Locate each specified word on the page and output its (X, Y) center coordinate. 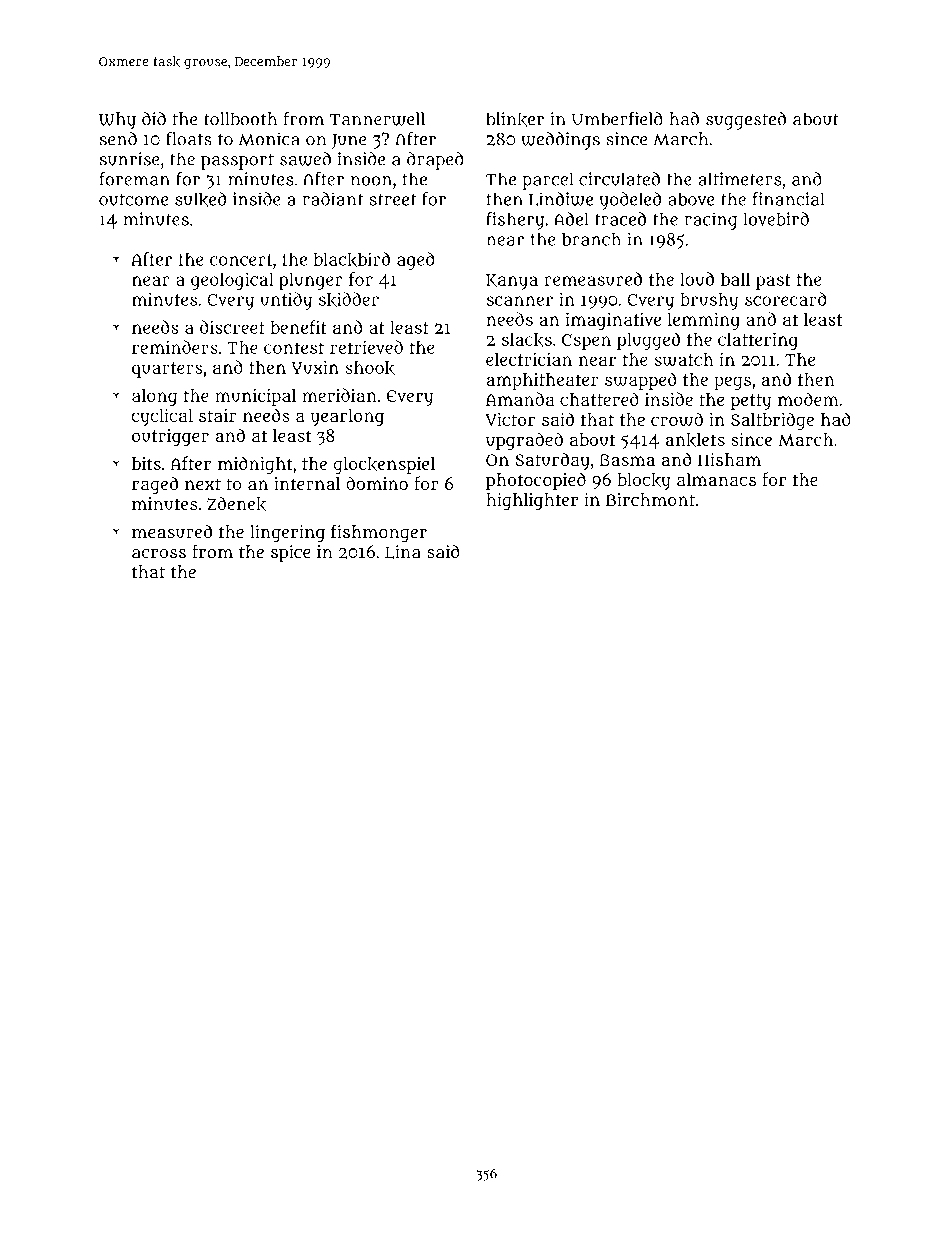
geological (232, 281)
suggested (746, 121)
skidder (349, 299)
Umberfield (617, 119)
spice (291, 553)
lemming (704, 321)
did (154, 119)
